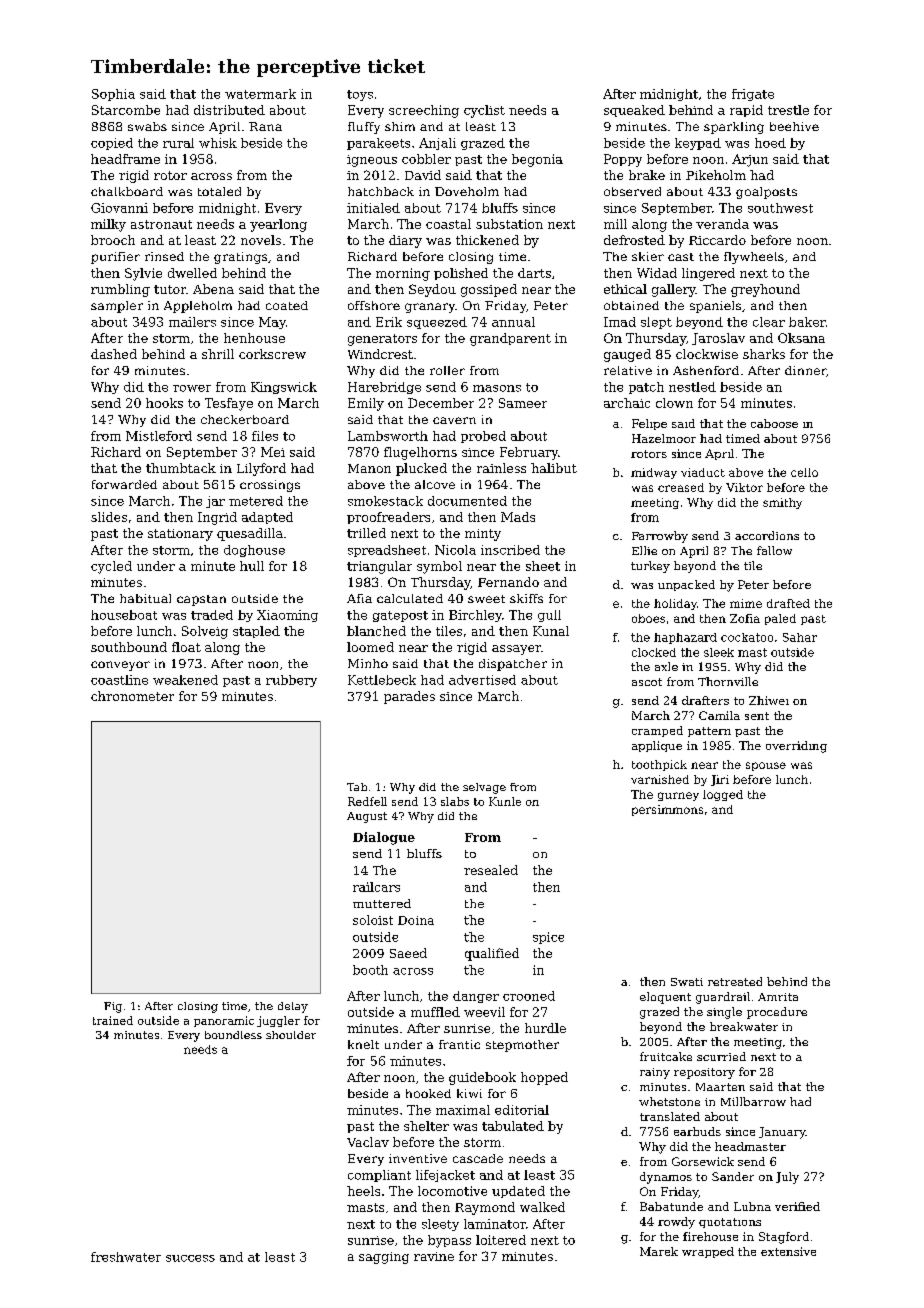 This screenshot has width=924, height=1308. Describe the element at coordinates (537, 160) in the screenshot. I see `begonia` at that location.
